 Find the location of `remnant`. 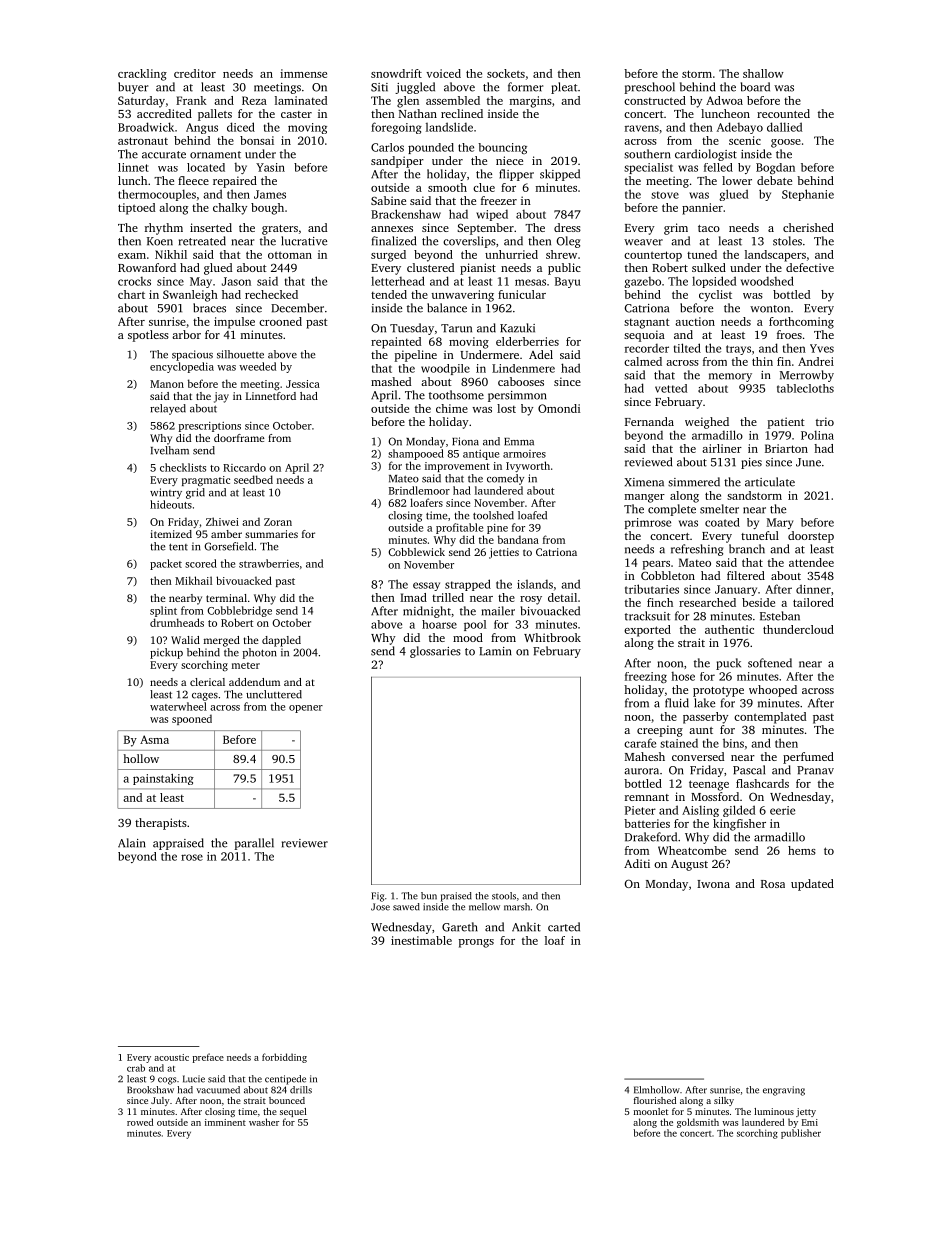

remnant is located at coordinates (647, 797).
